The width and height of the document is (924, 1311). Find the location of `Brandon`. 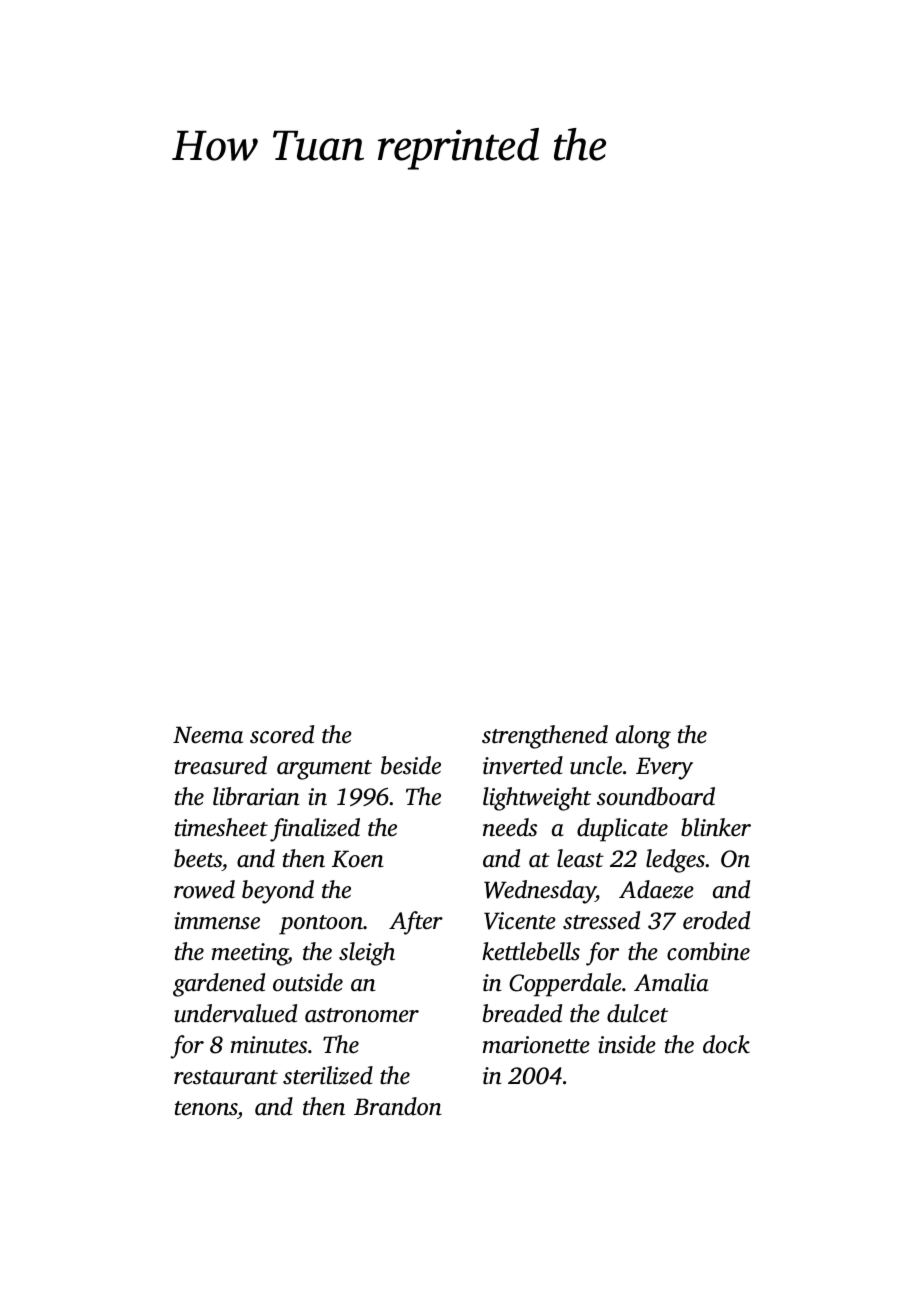

Brandon is located at coordinates (398, 1106).
